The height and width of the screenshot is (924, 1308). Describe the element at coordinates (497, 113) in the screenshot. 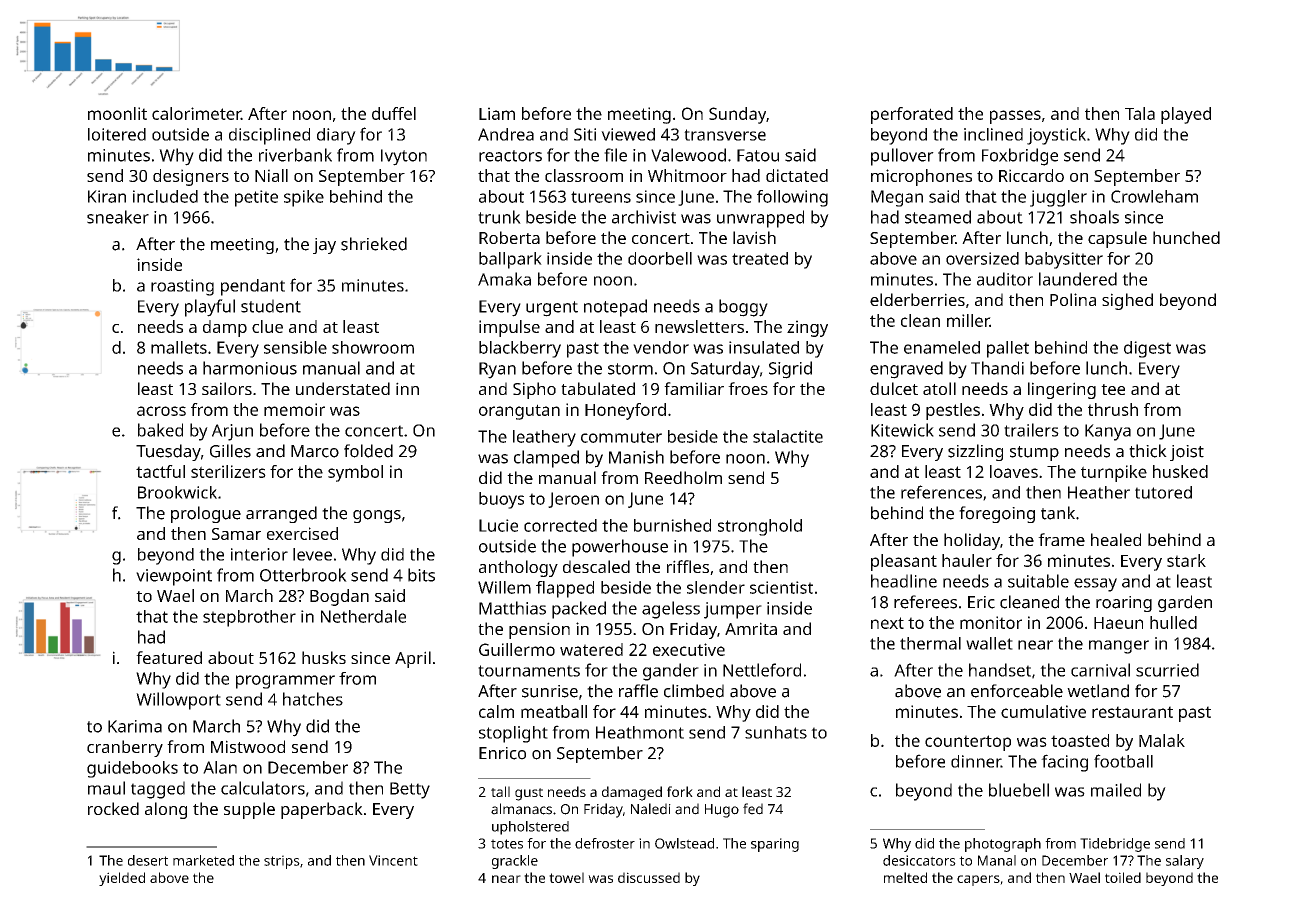

I see `Liam` at that location.
